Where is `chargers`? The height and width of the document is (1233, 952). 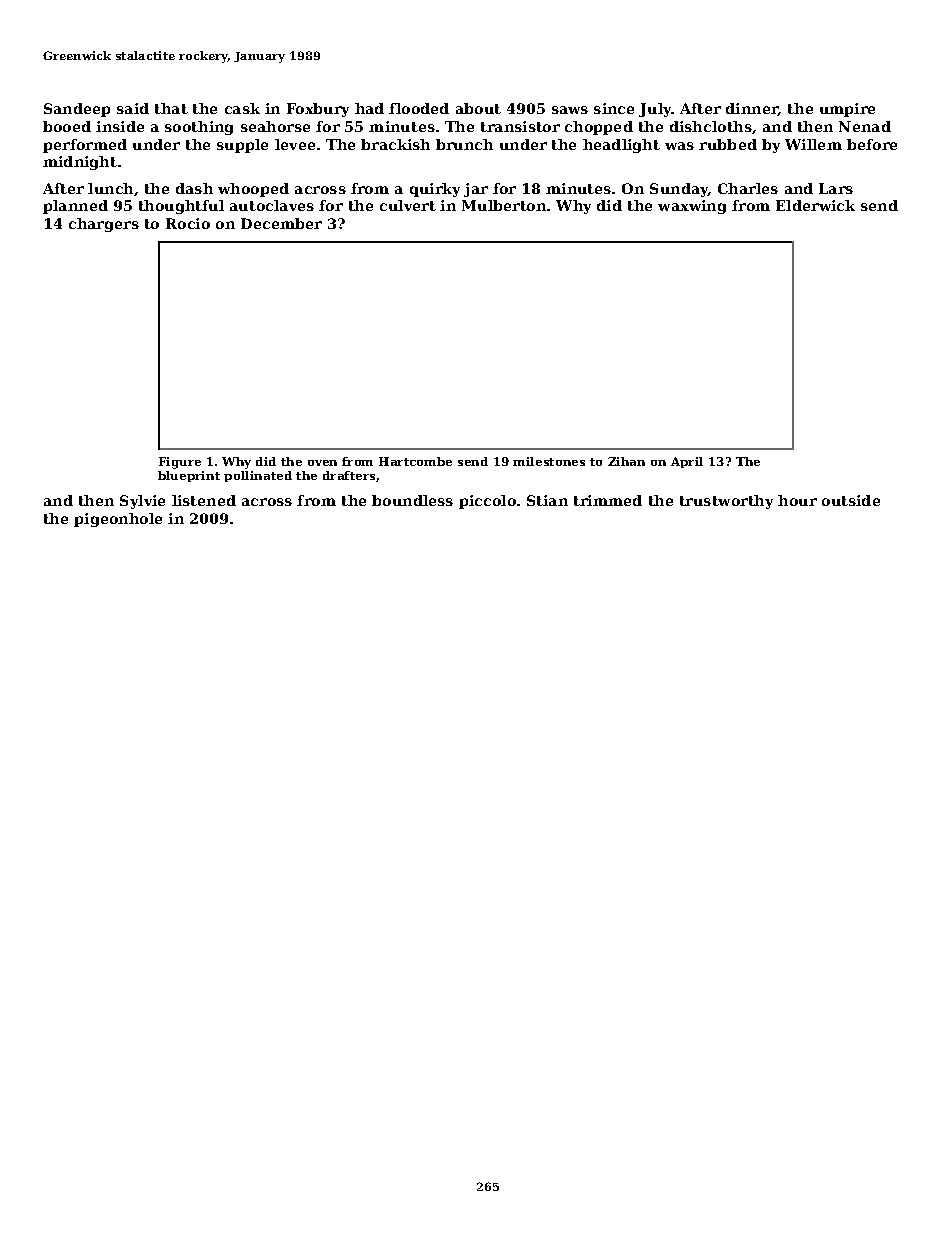 chargers is located at coordinates (104, 225).
